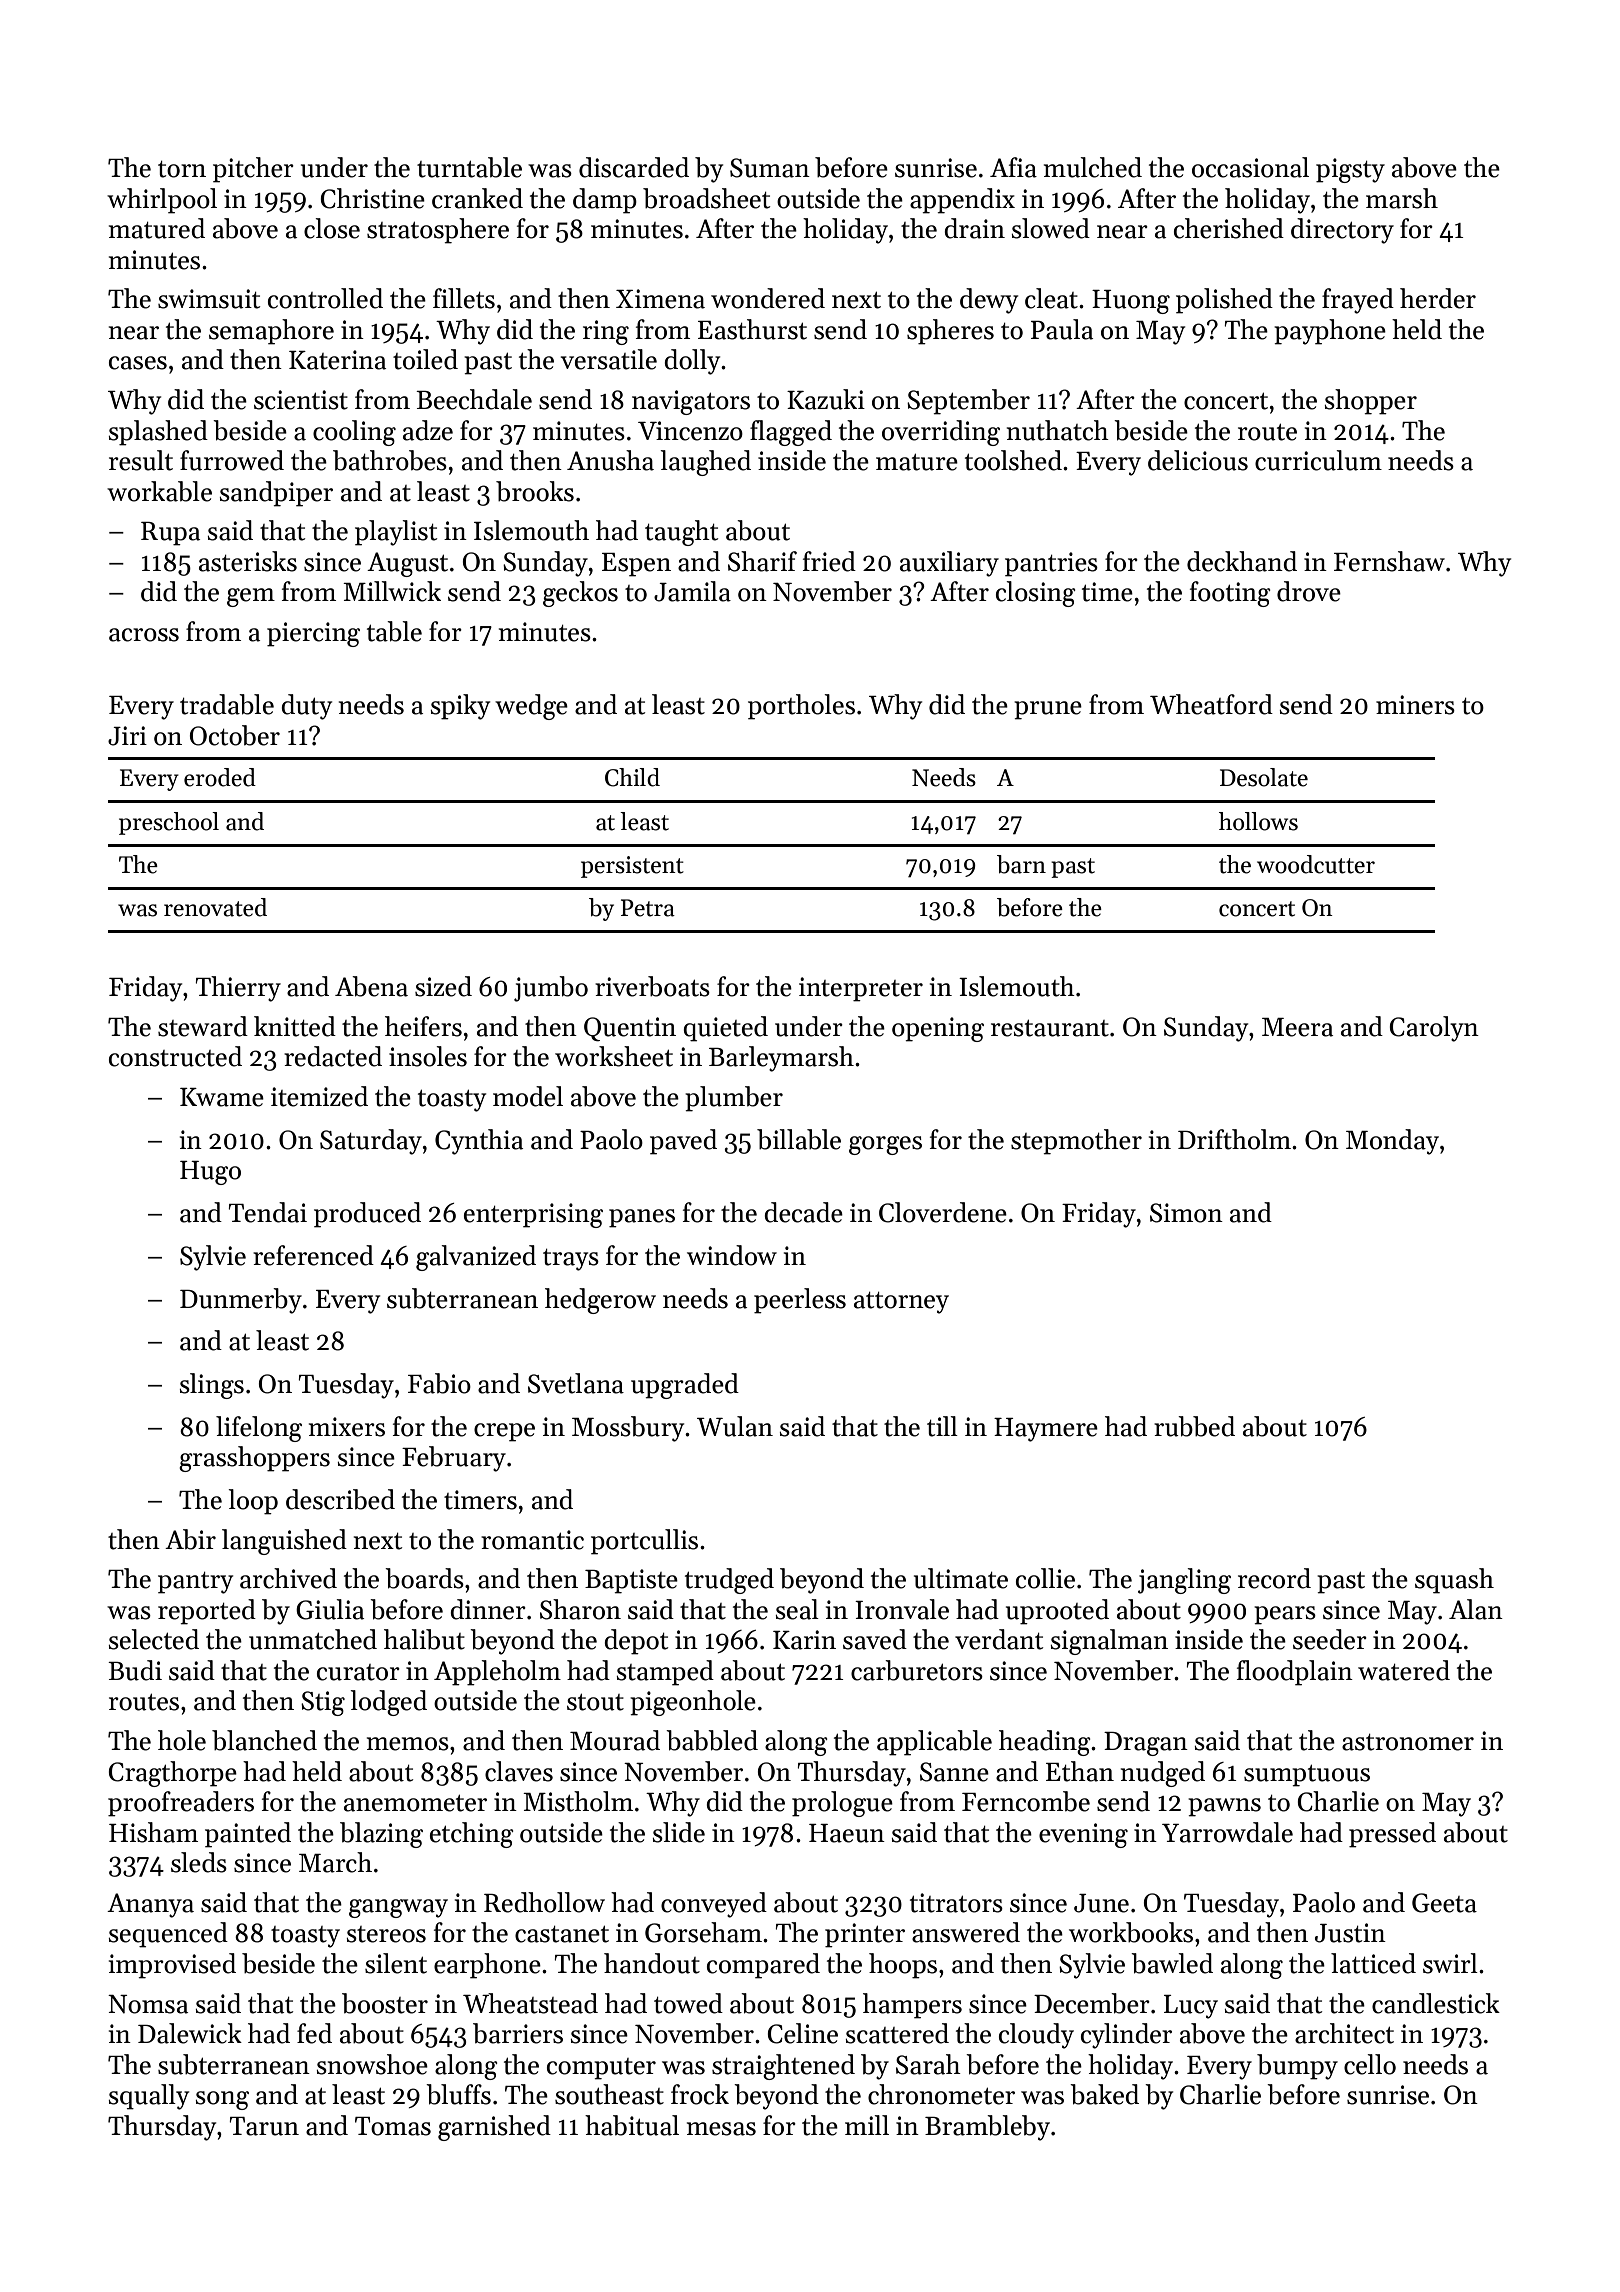  I want to click on Tarun, so click(264, 2126).
